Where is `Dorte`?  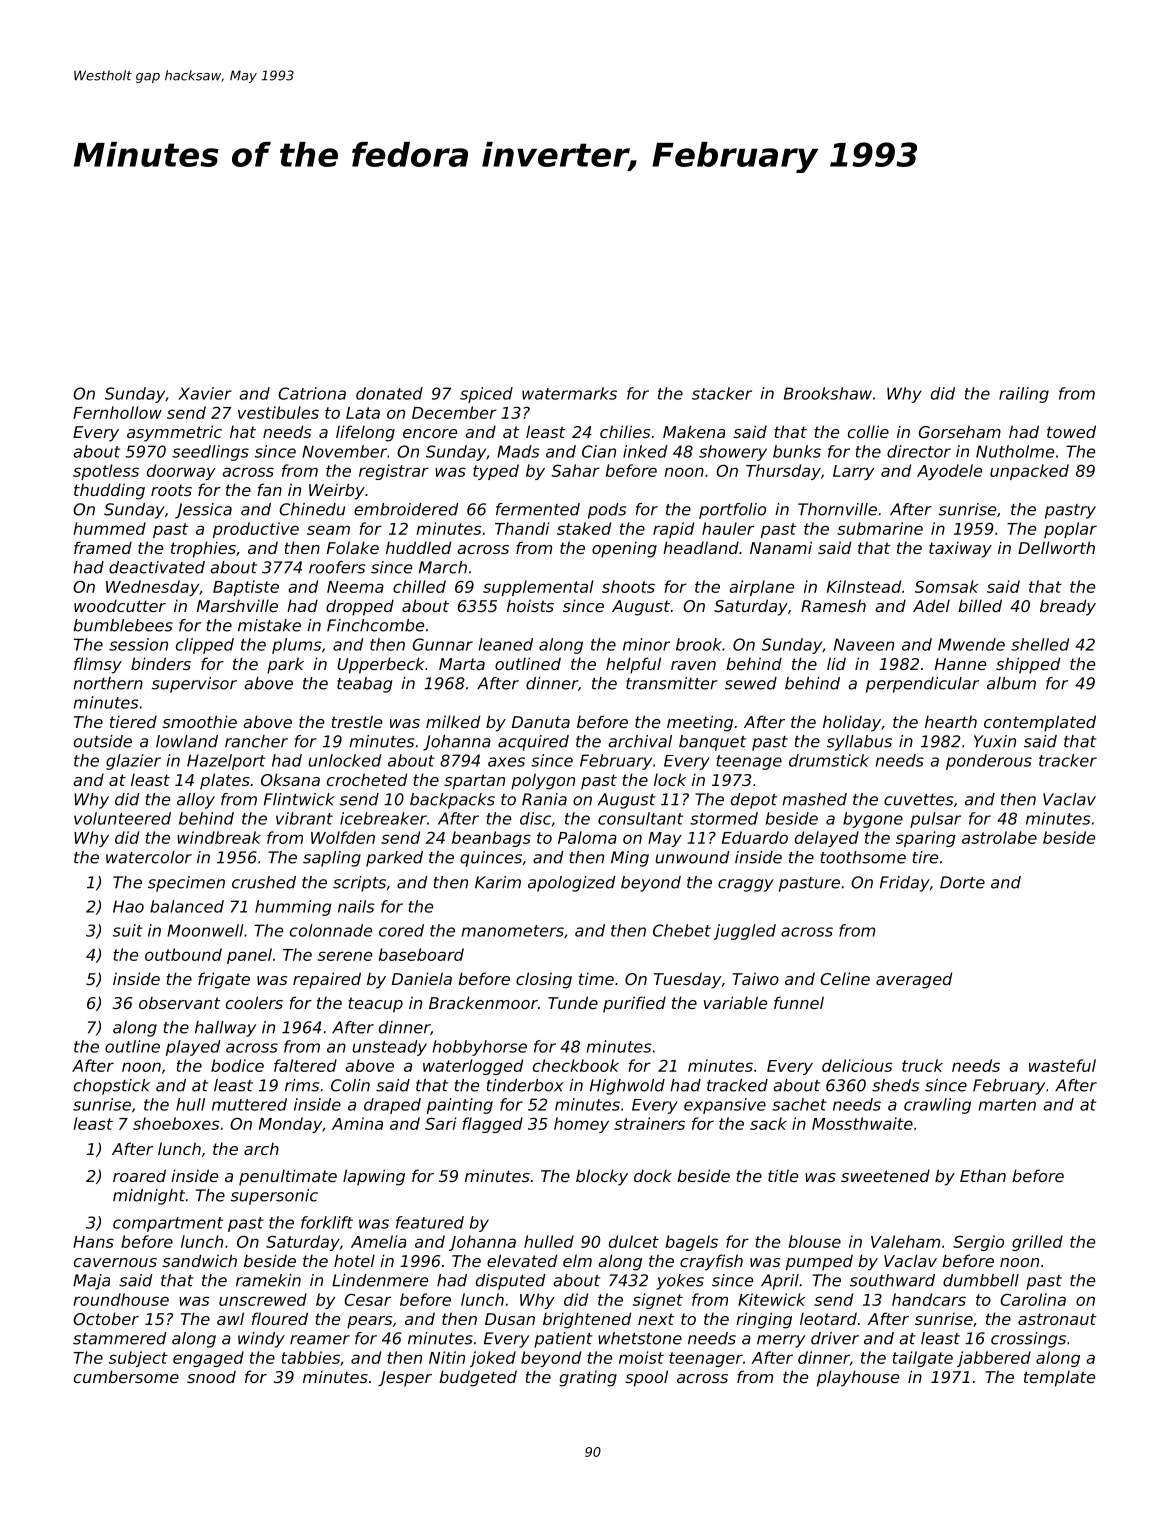
Dorte is located at coordinates (962, 882).
